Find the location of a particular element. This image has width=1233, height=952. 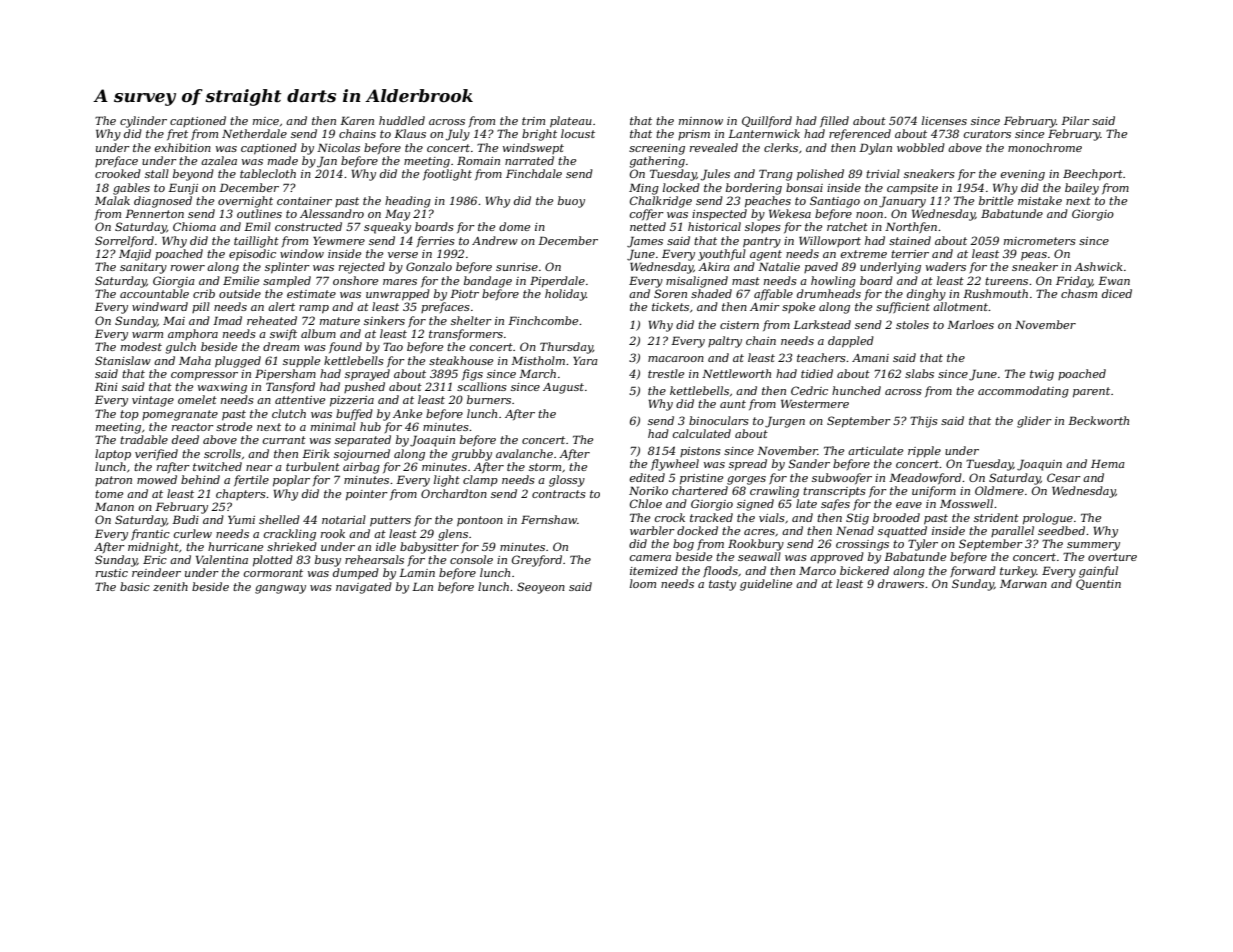

glens is located at coordinates (453, 535).
